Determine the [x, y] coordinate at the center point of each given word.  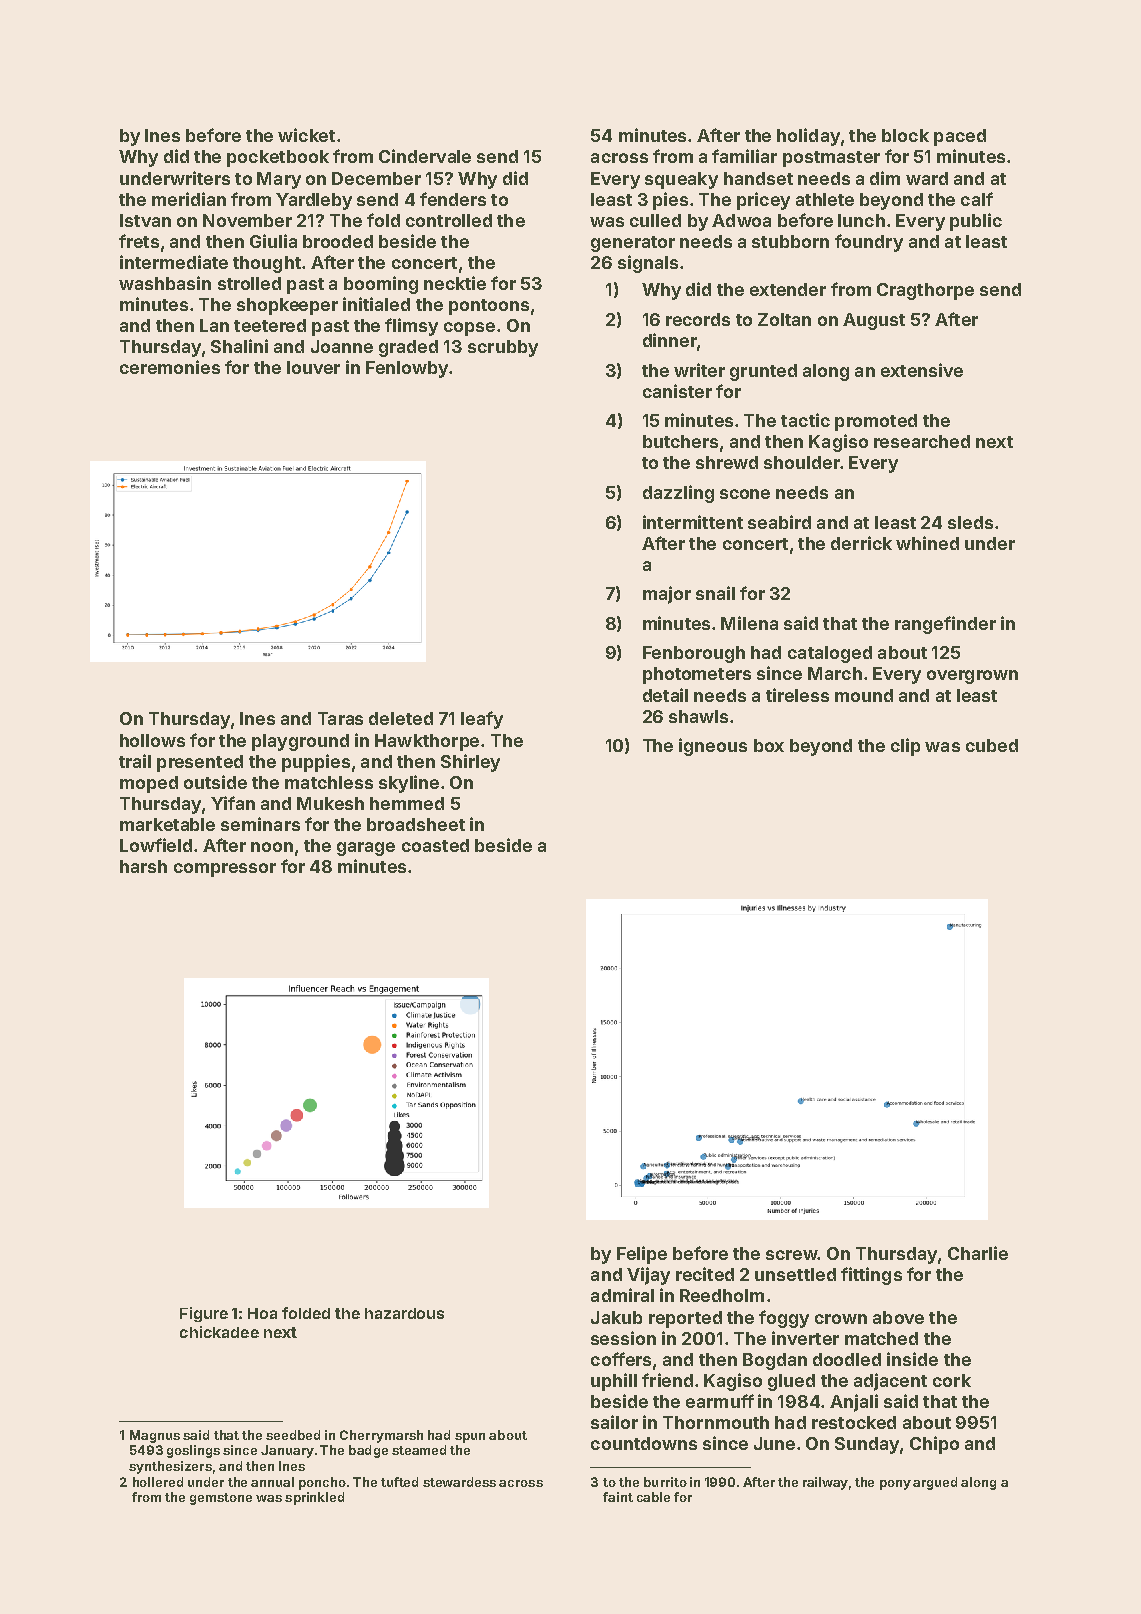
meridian [189, 199]
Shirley [470, 763]
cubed [992, 745]
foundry [869, 243]
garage [366, 849]
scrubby [503, 348]
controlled [449, 220]
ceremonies [170, 367]
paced [960, 137]
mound [864, 695]
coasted [435, 845]
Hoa [262, 1313]
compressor [225, 870]
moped [149, 784]
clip [905, 747]
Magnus [155, 1436]
